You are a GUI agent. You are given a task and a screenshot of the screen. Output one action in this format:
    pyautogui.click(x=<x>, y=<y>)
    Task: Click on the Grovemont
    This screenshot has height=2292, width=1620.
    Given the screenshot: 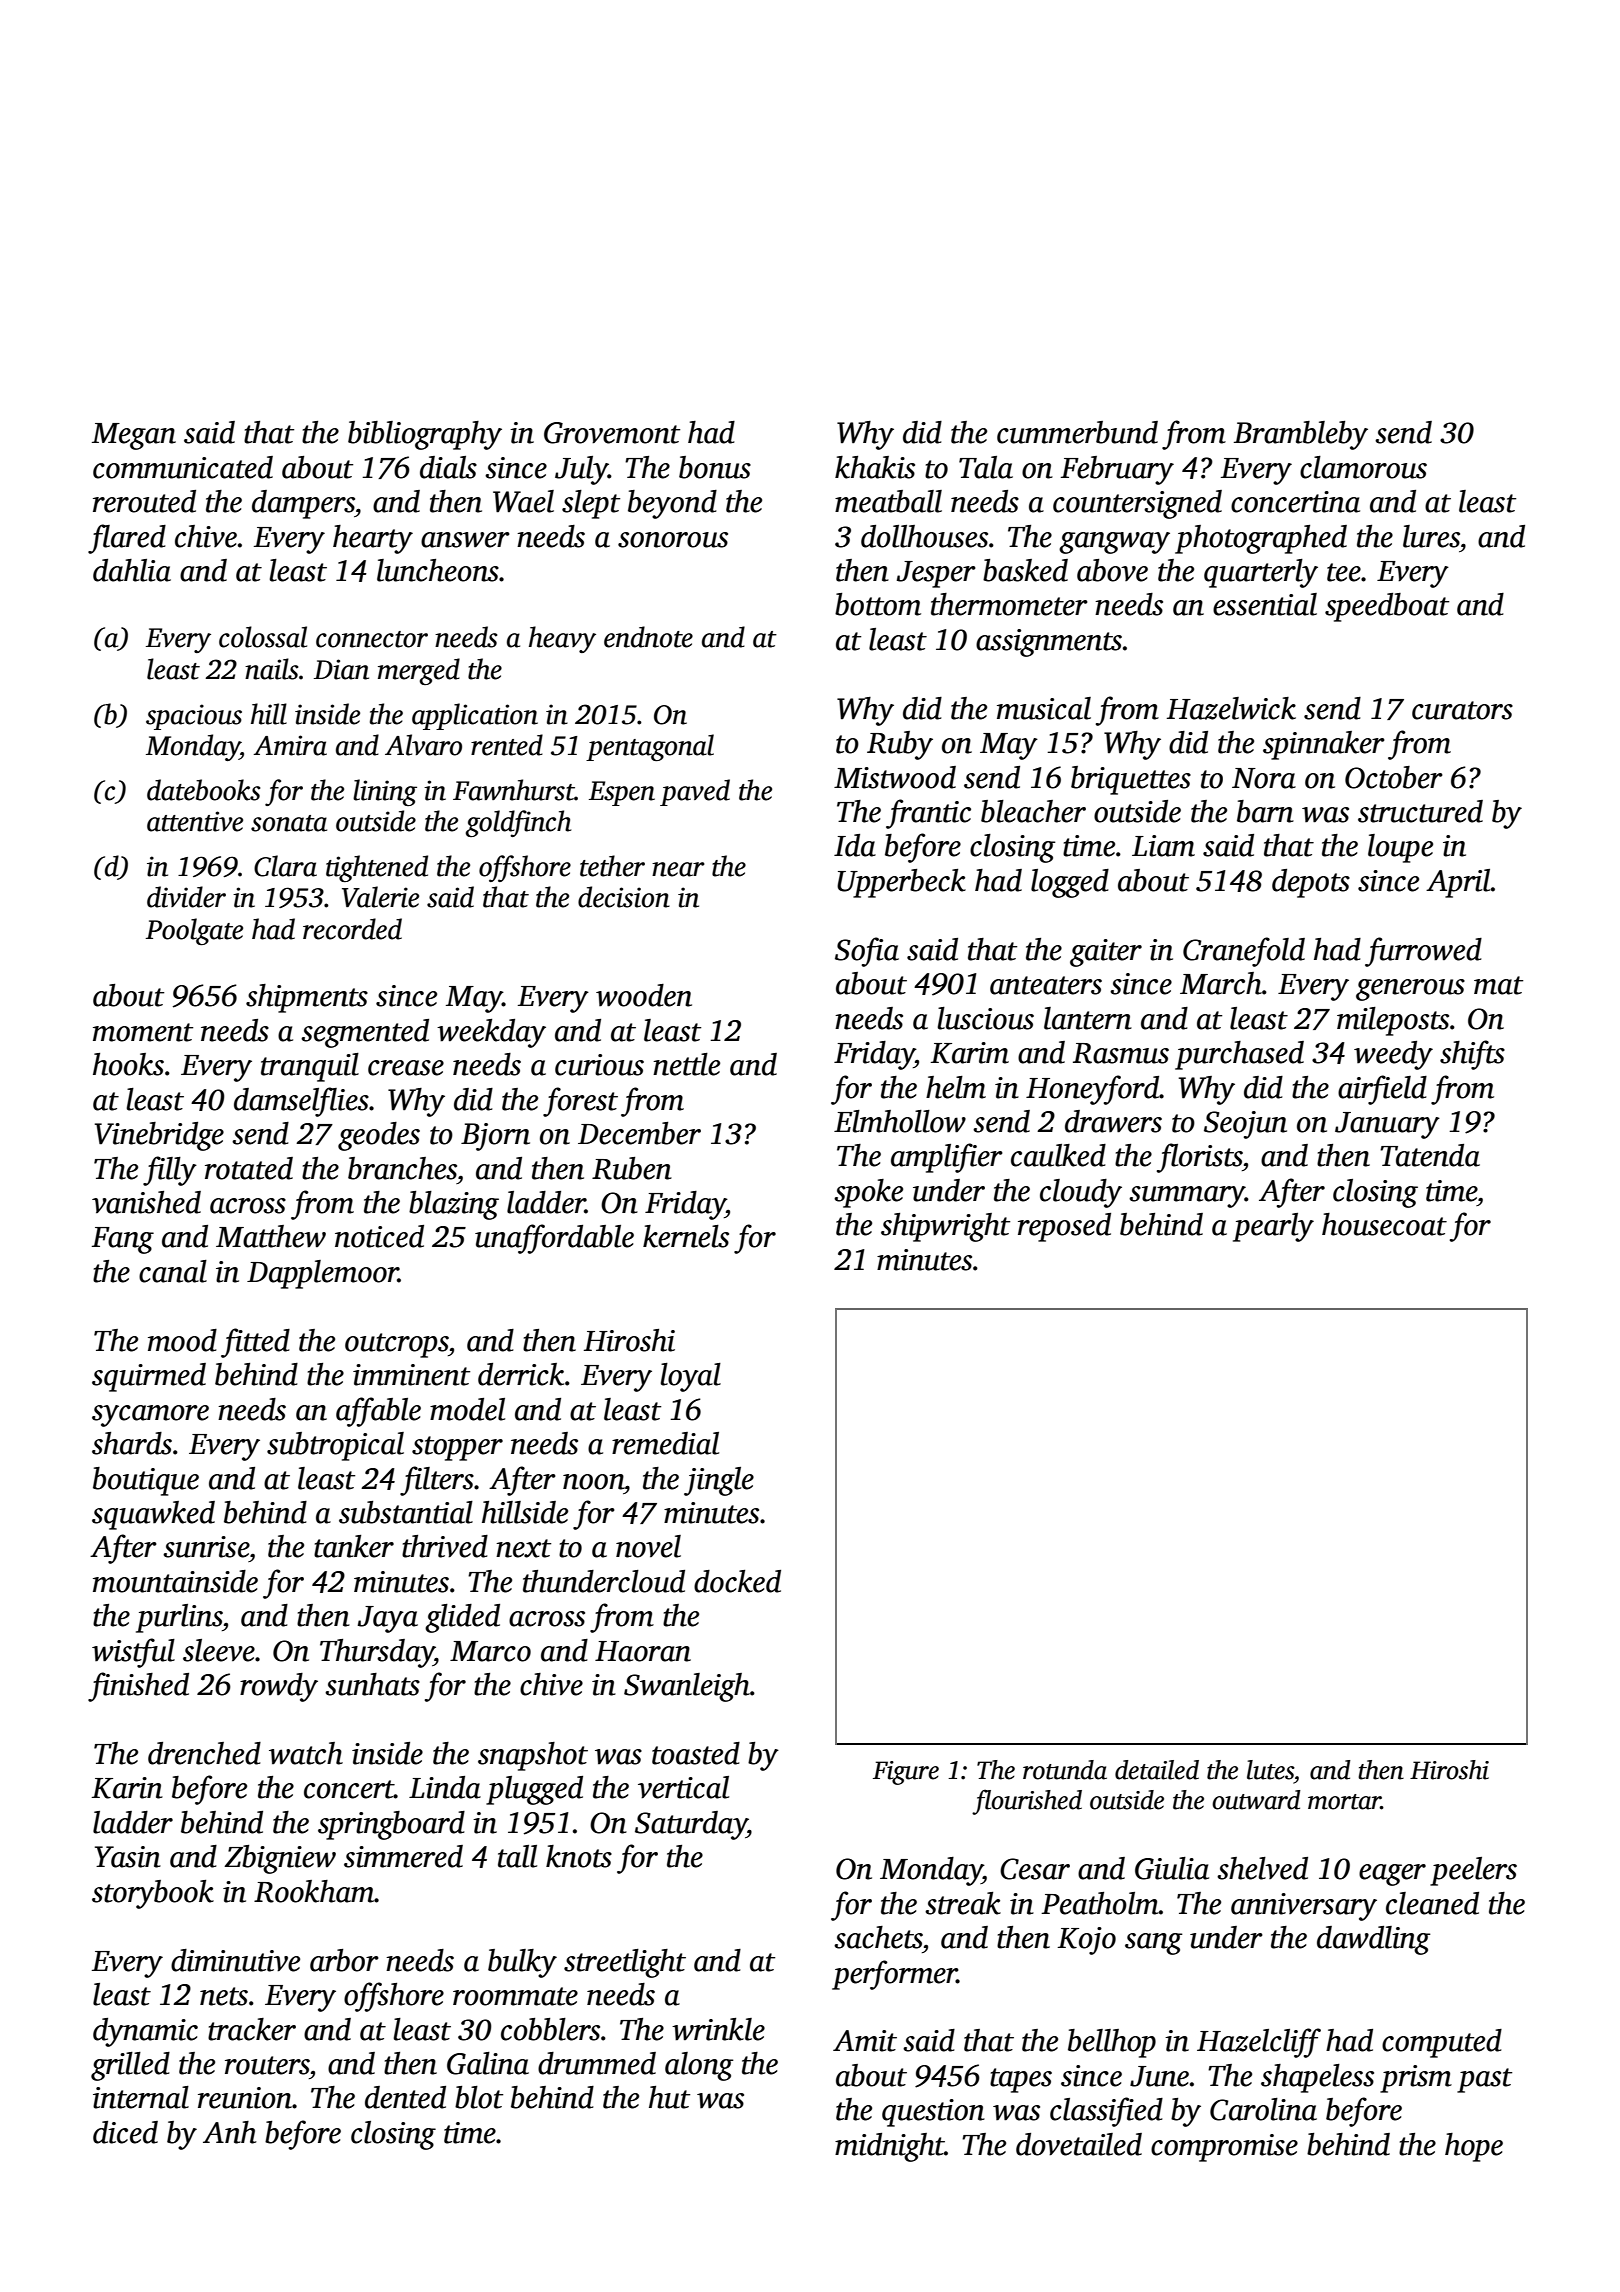 What is the action you would take?
    pyautogui.click(x=612, y=433)
